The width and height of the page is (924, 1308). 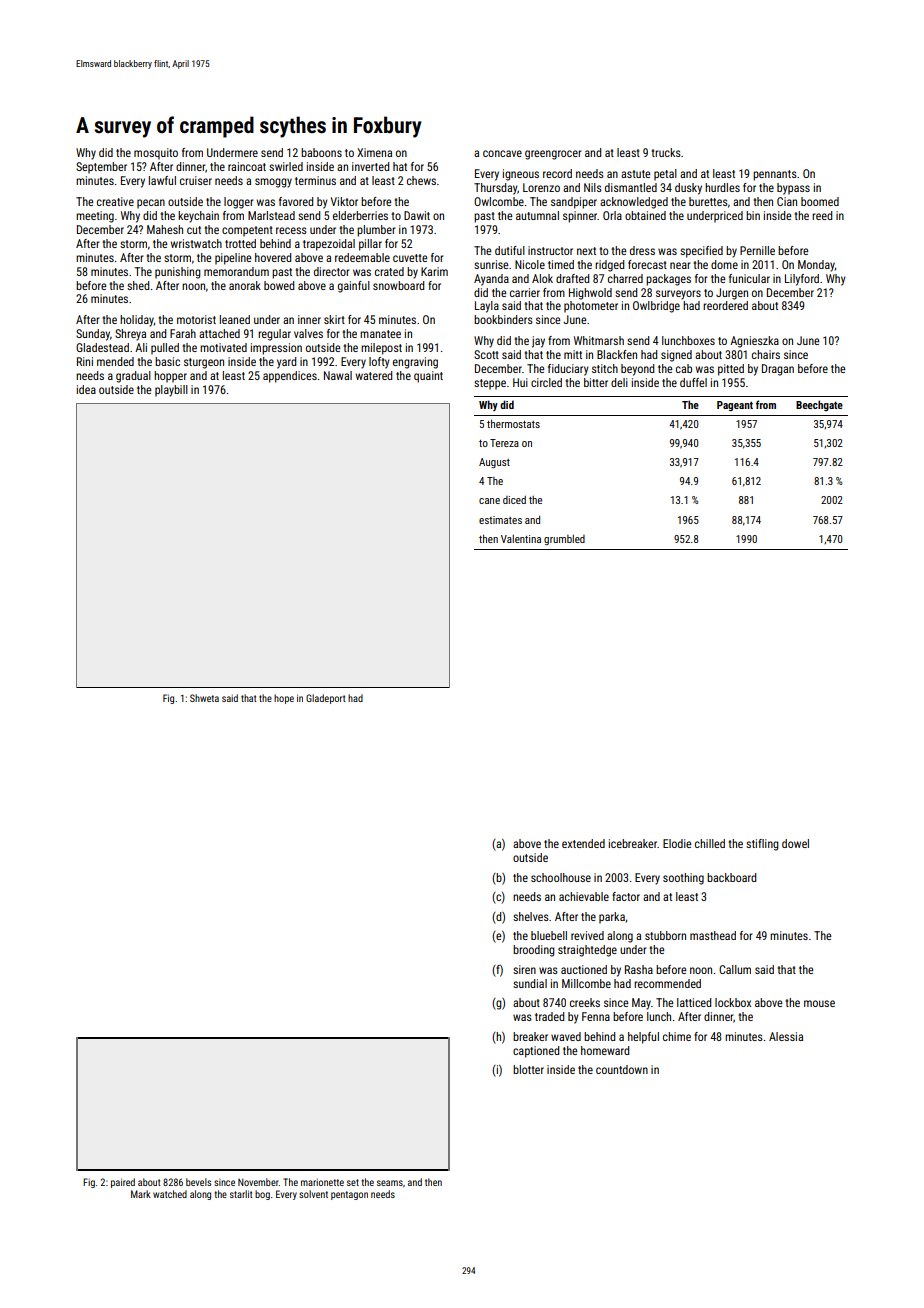 I want to click on grumbled, so click(x=564, y=540).
